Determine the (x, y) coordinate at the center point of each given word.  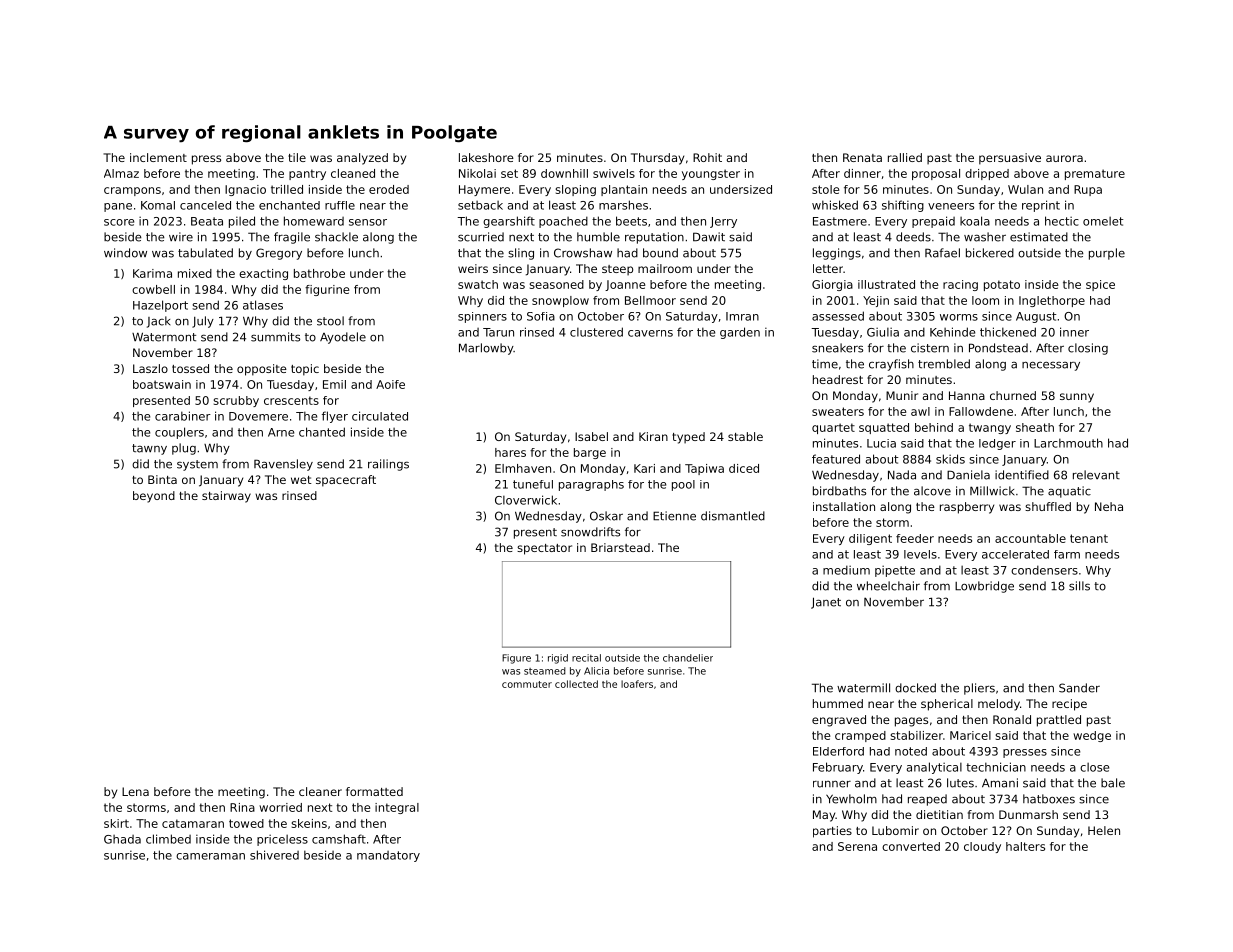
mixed (195, 273)
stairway (226, 497)
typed (688, 438)
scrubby (236, 401)
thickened (1008, 332)
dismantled (733, 516)
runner (832, 784)
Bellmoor (650, 300)
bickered (990, 253)
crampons (132, 191)
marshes (623, 205)
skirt (116, 823)
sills (1079, 586)
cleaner (320, 791)
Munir (902, 395)
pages (911, 722)
